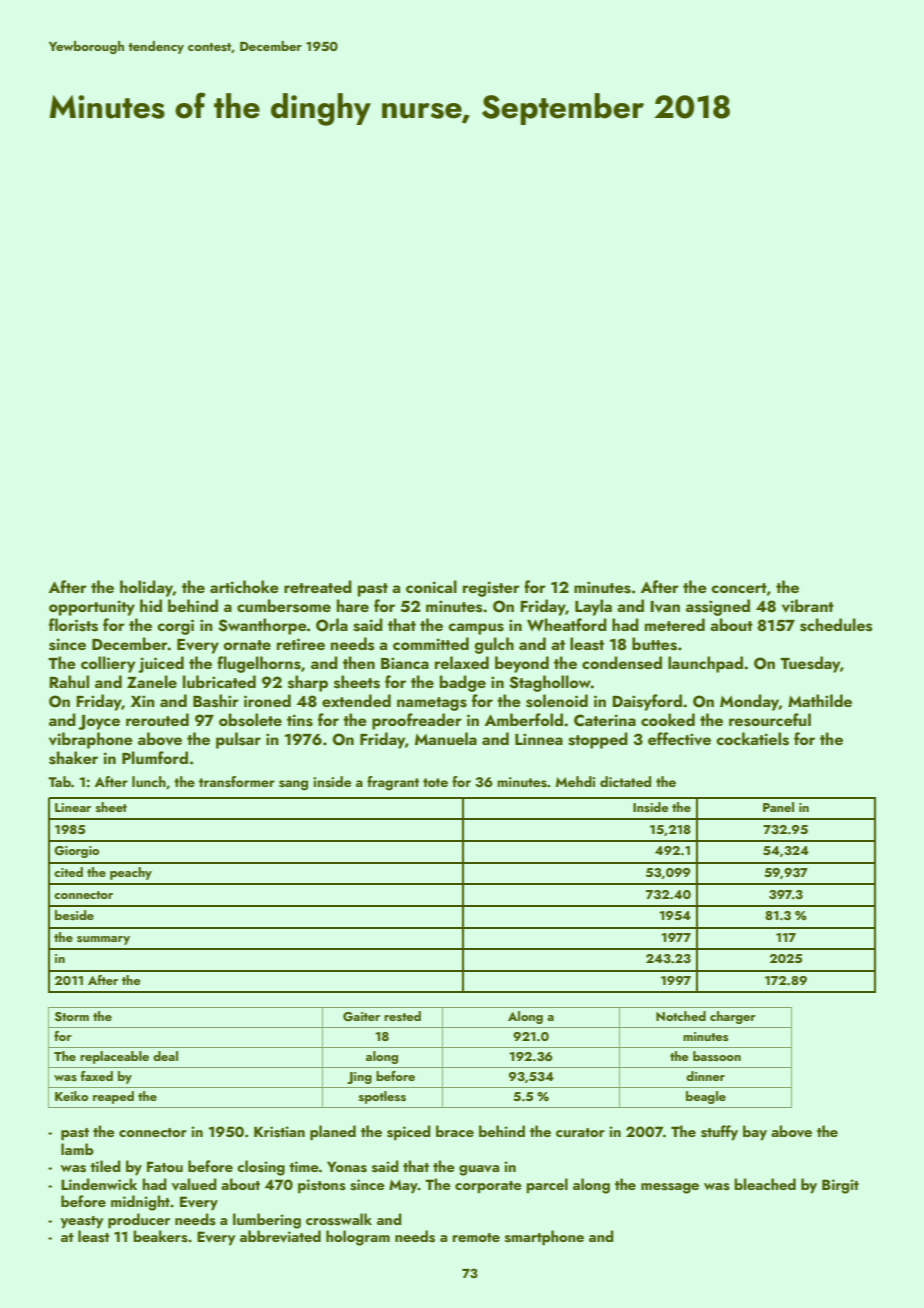 The width and height of the page is (924, 1308). What do you see at coordinates (103, 940) in the page?
I see `summary` at bounding box center [103, 940].
